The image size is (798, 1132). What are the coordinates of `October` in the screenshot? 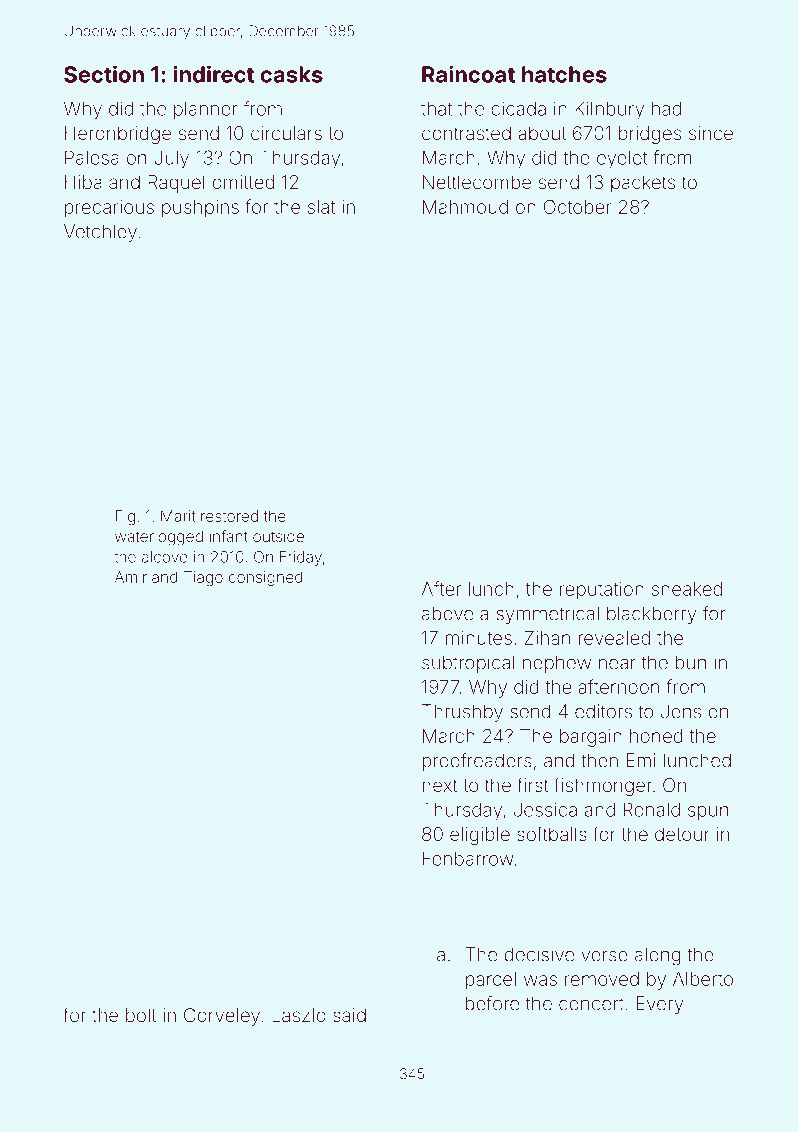 It's located at (578, 206).
